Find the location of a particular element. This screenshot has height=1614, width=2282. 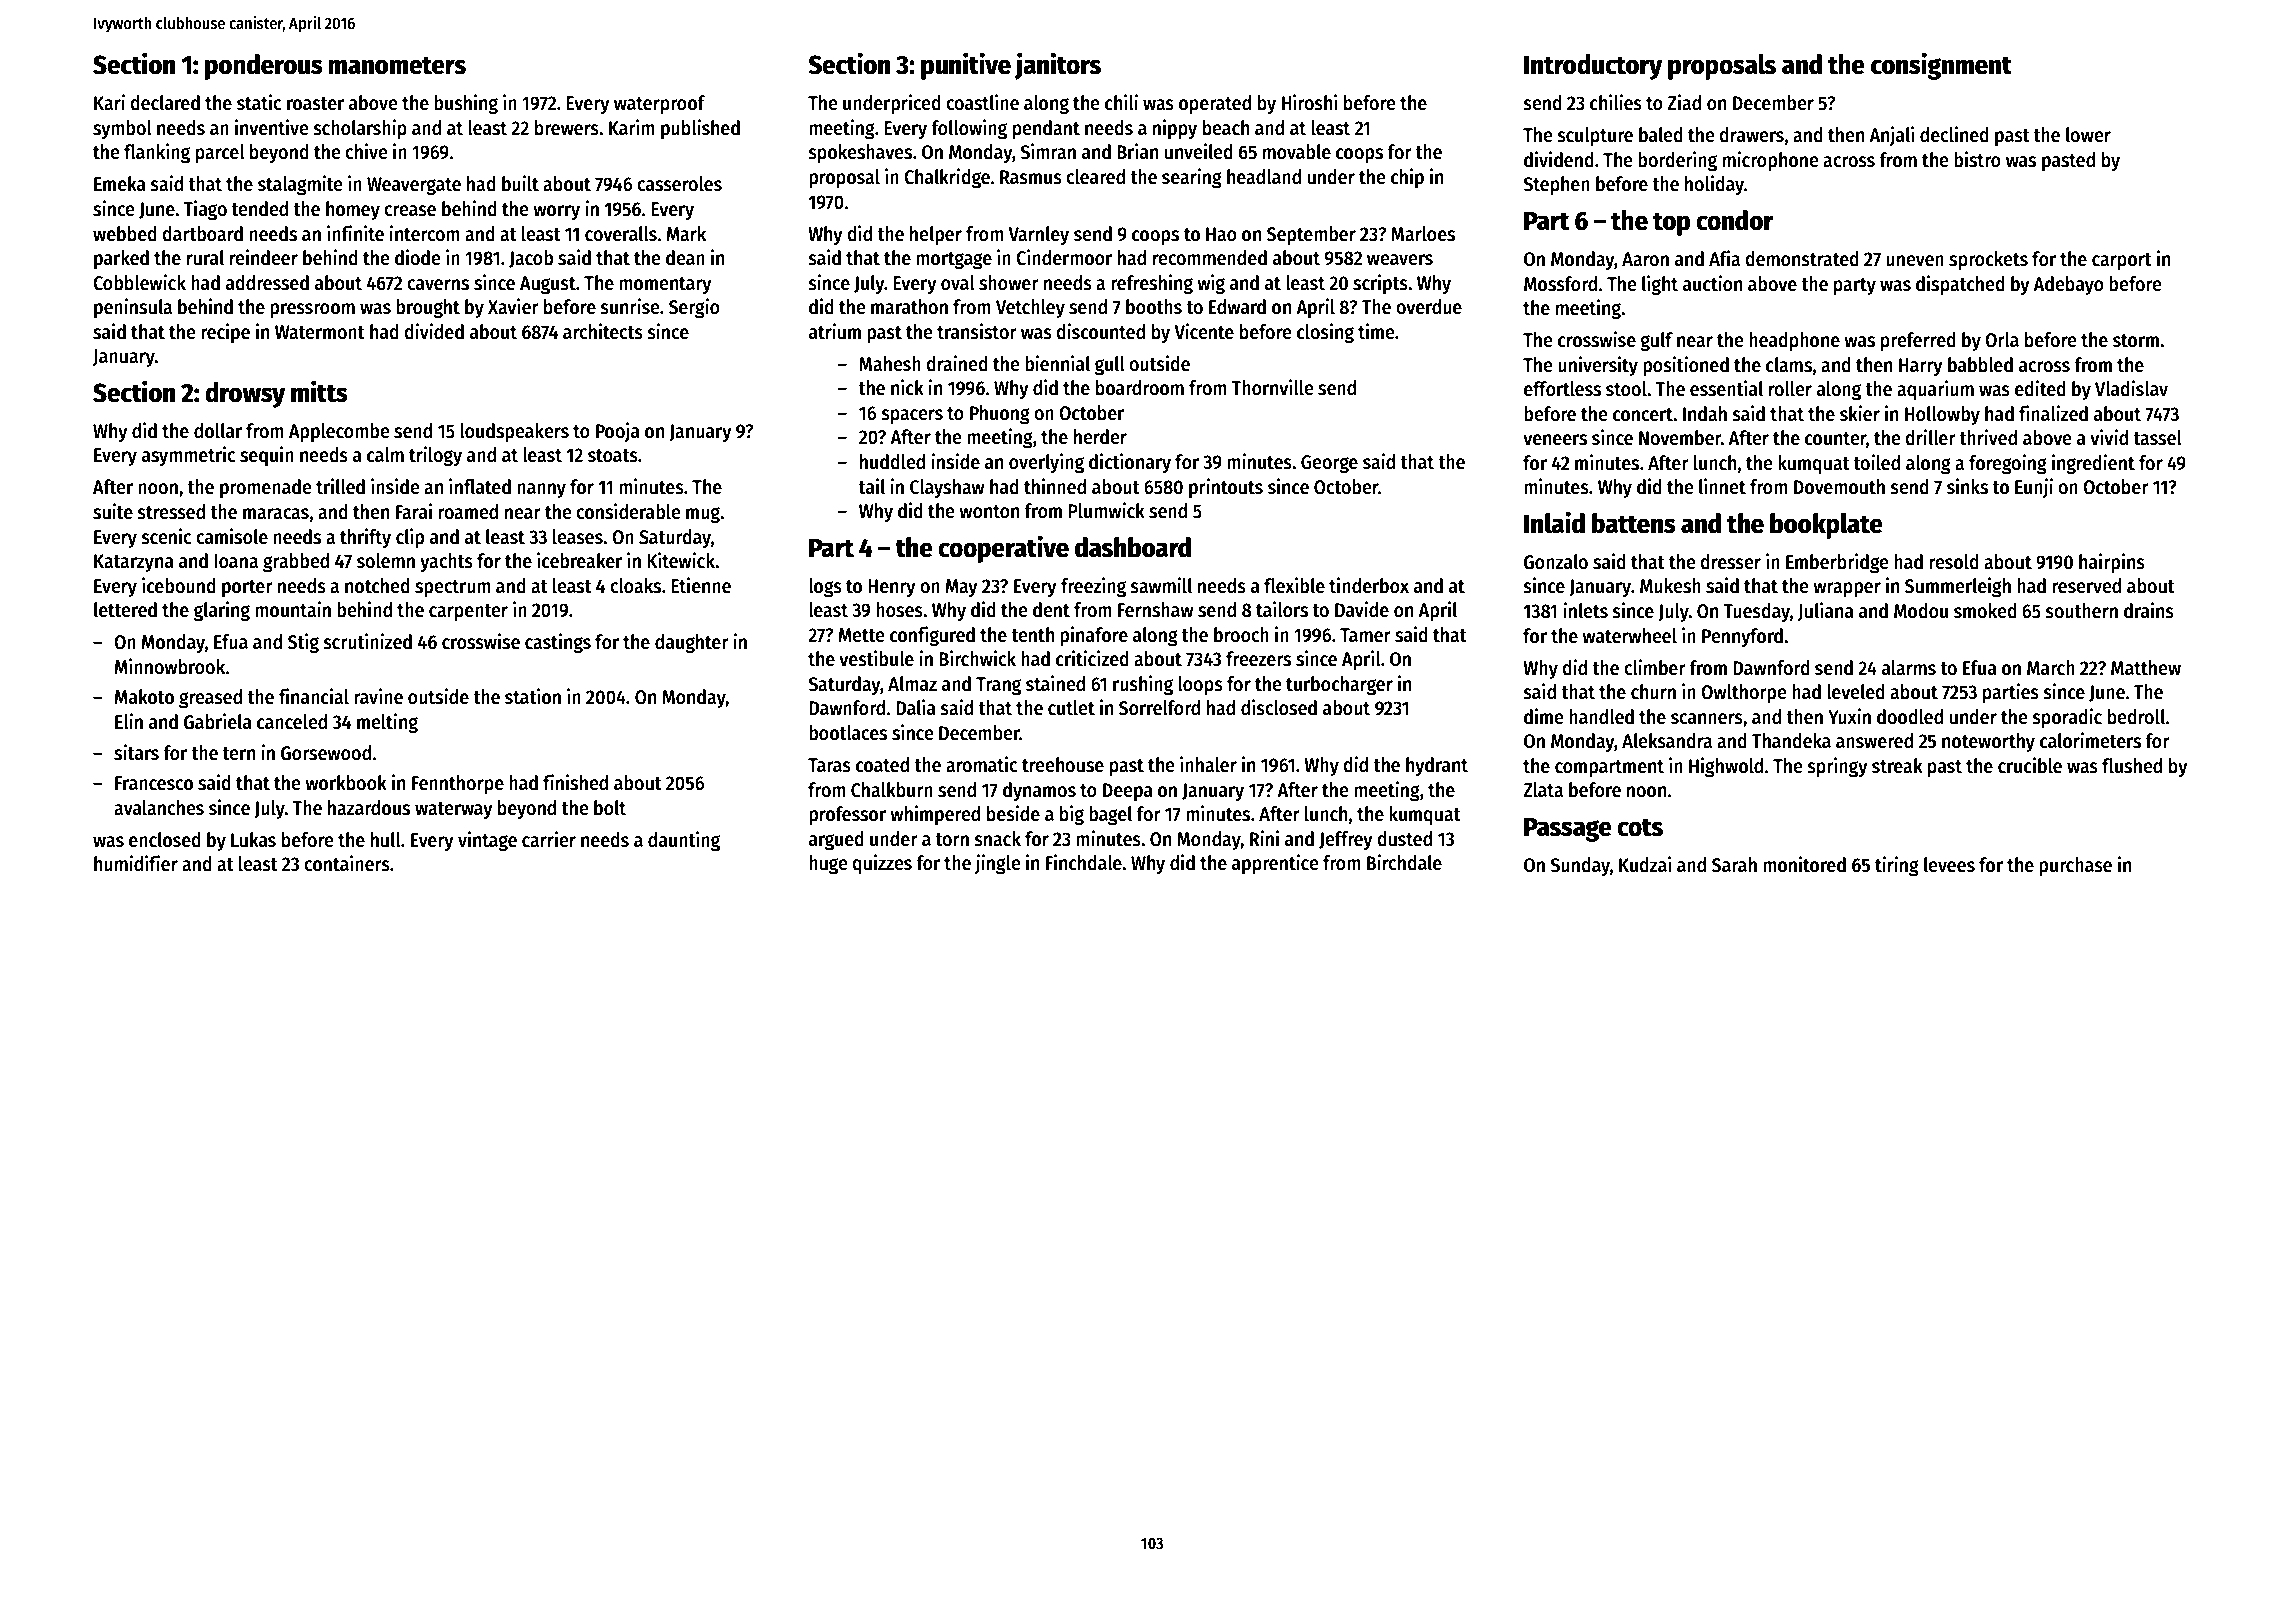

huddled is located at coordinates (892, 462).
